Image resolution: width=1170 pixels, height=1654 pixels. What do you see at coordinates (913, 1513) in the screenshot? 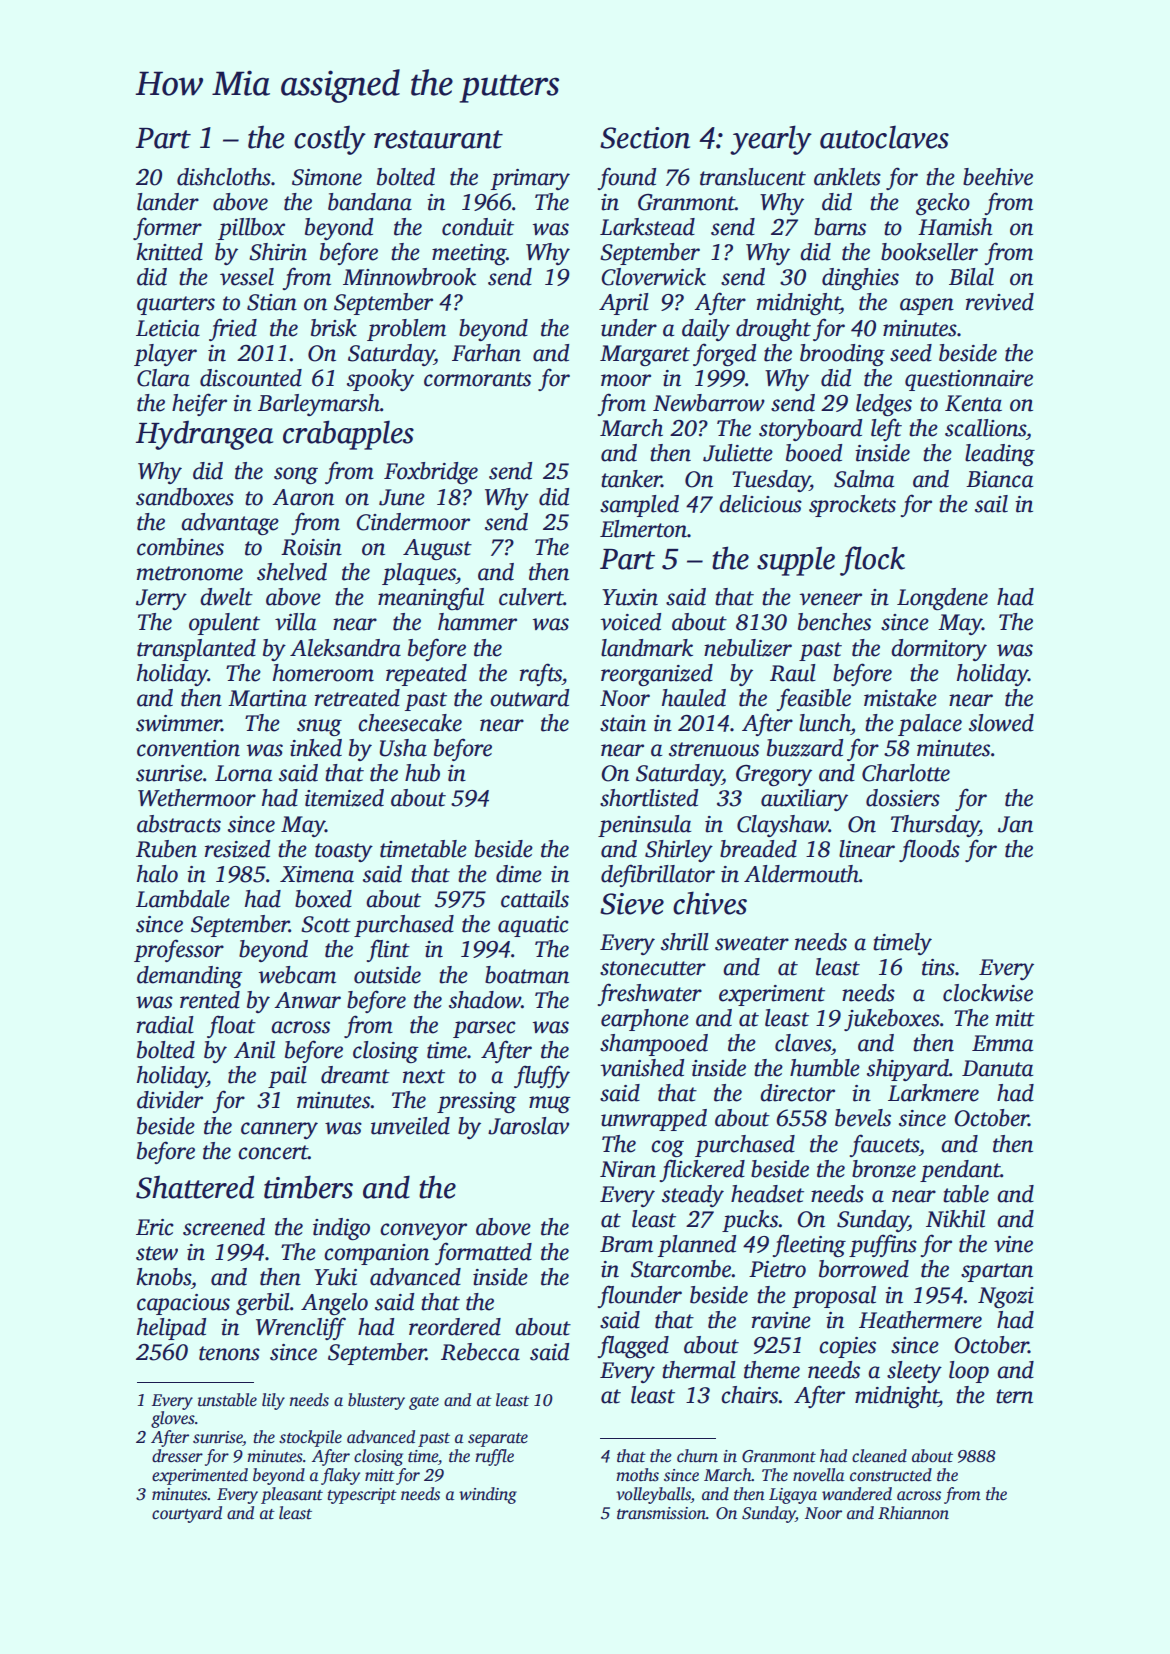
I see `Rhiannon` at bounding box center [913, 1513].
